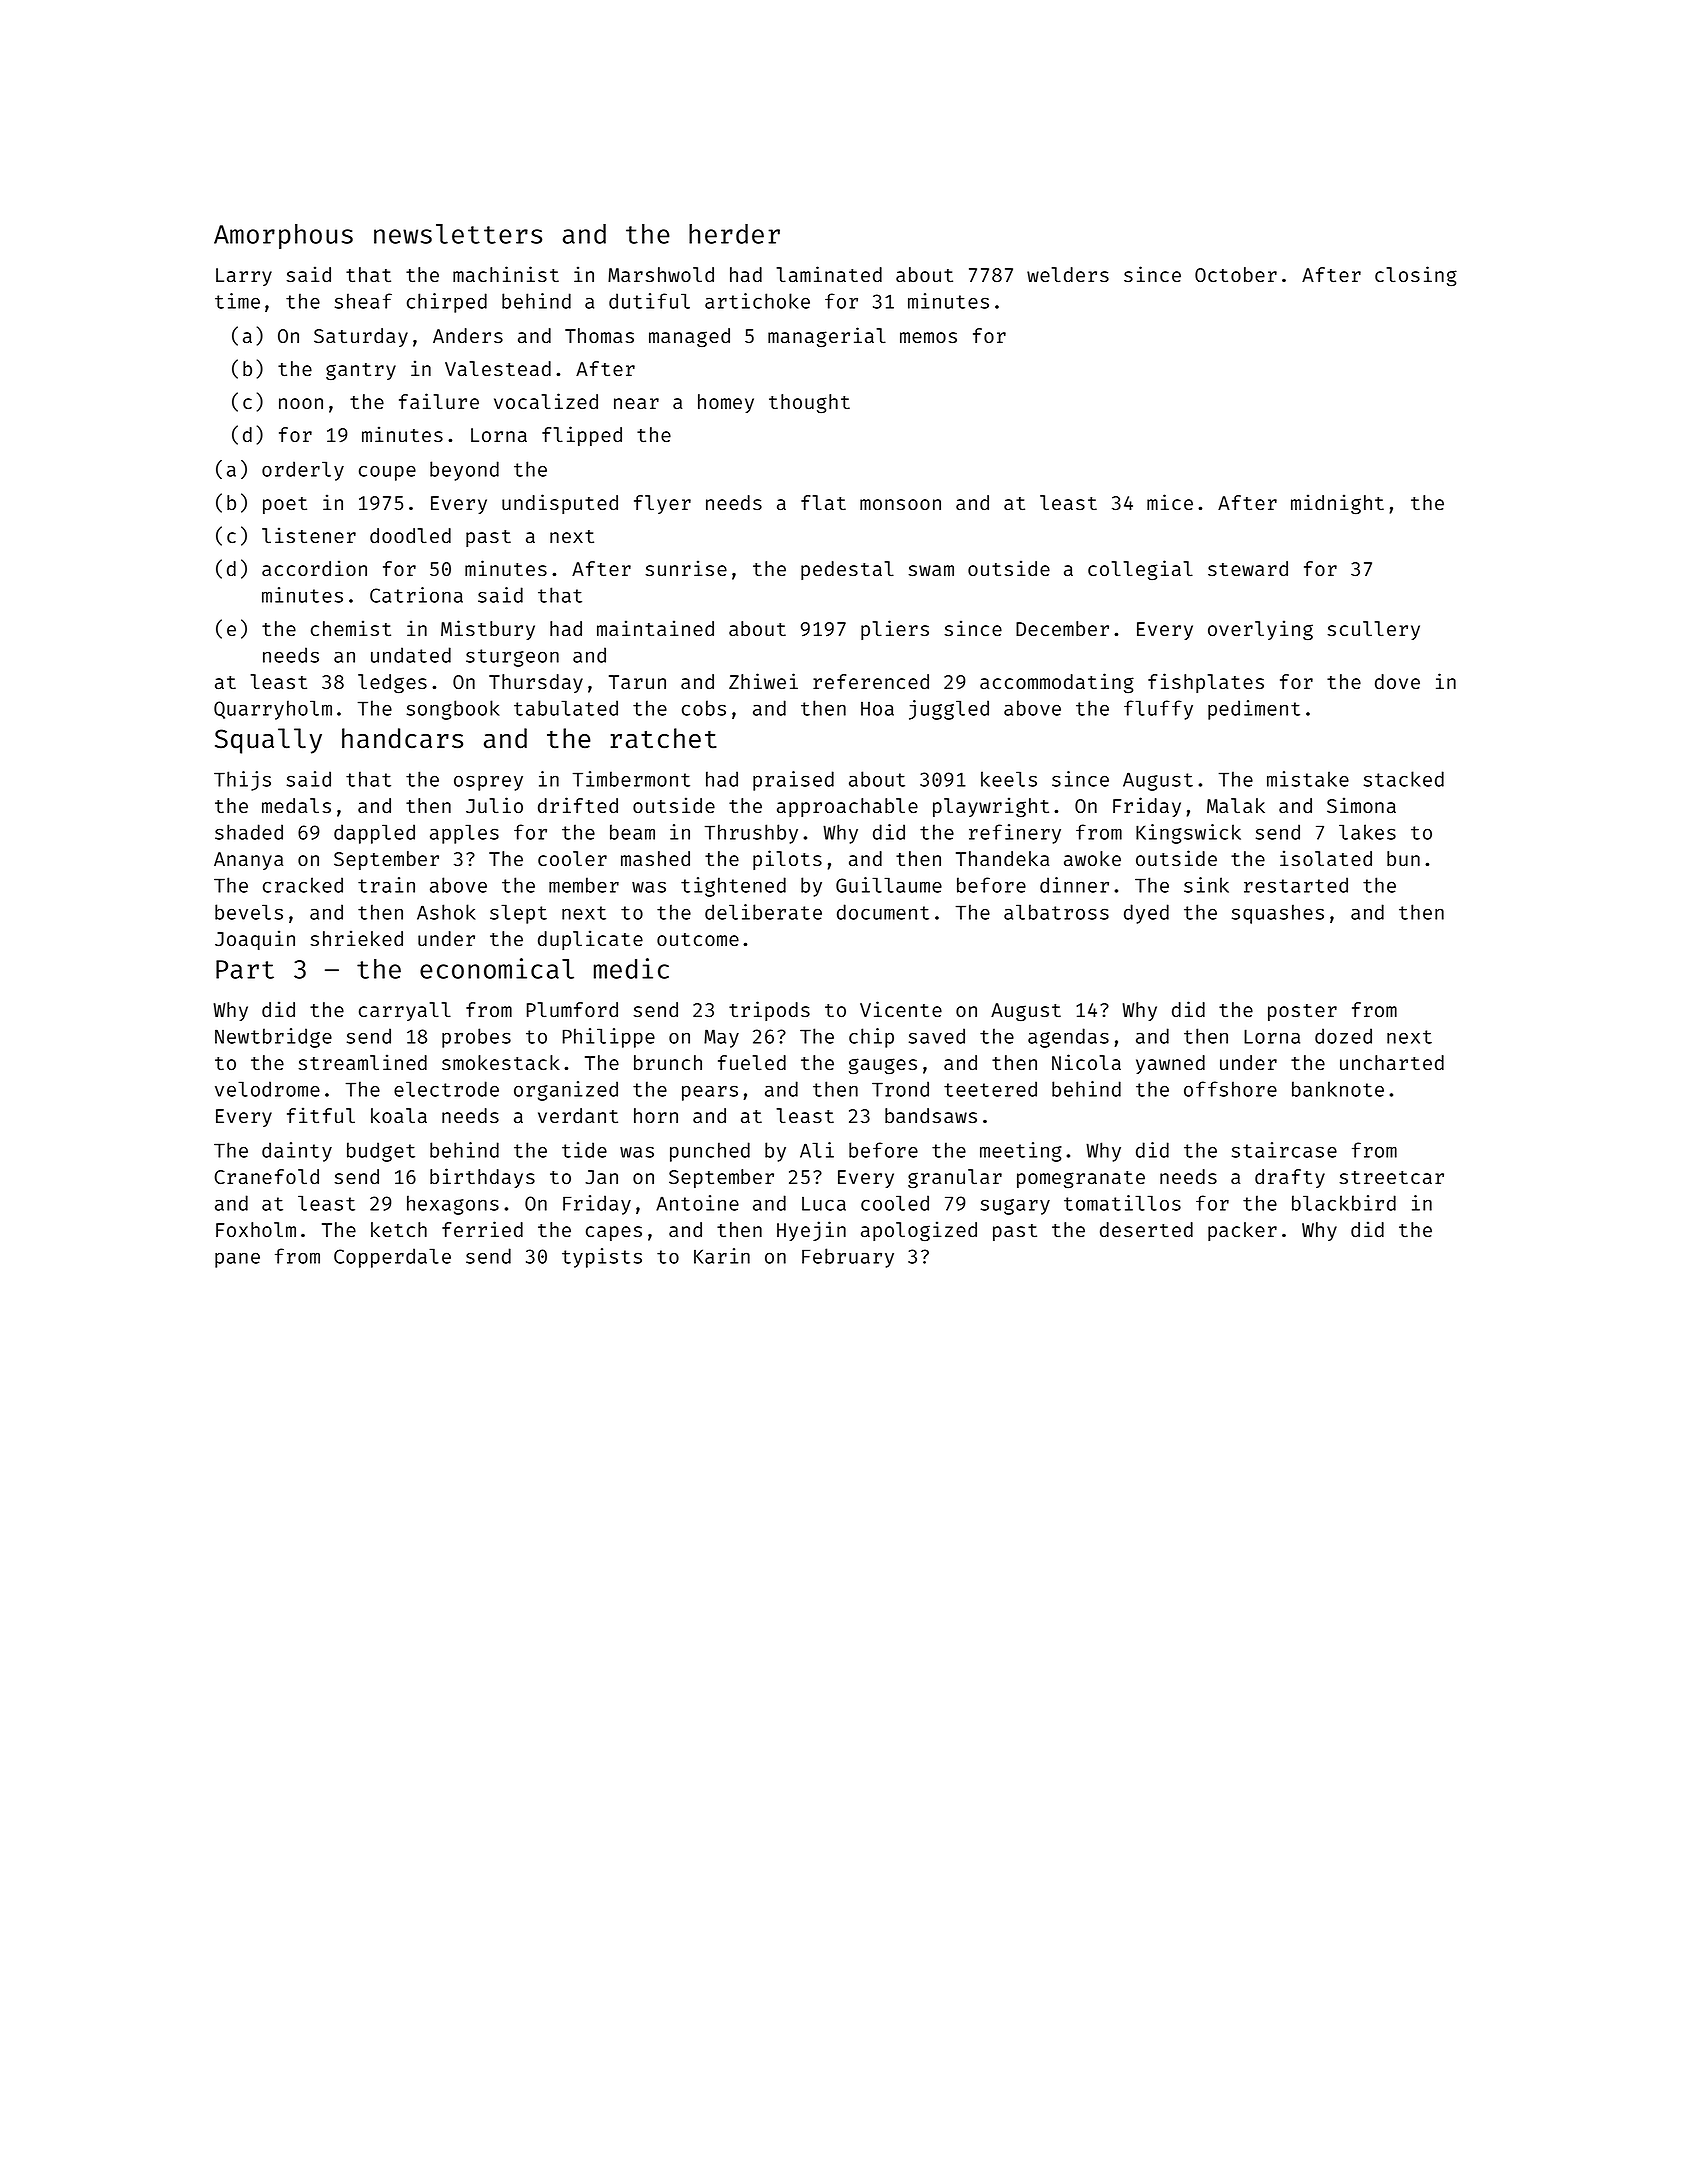 The height and width of the page is (2178, 1683). I want to click on monsoon, so click(900, 504).
